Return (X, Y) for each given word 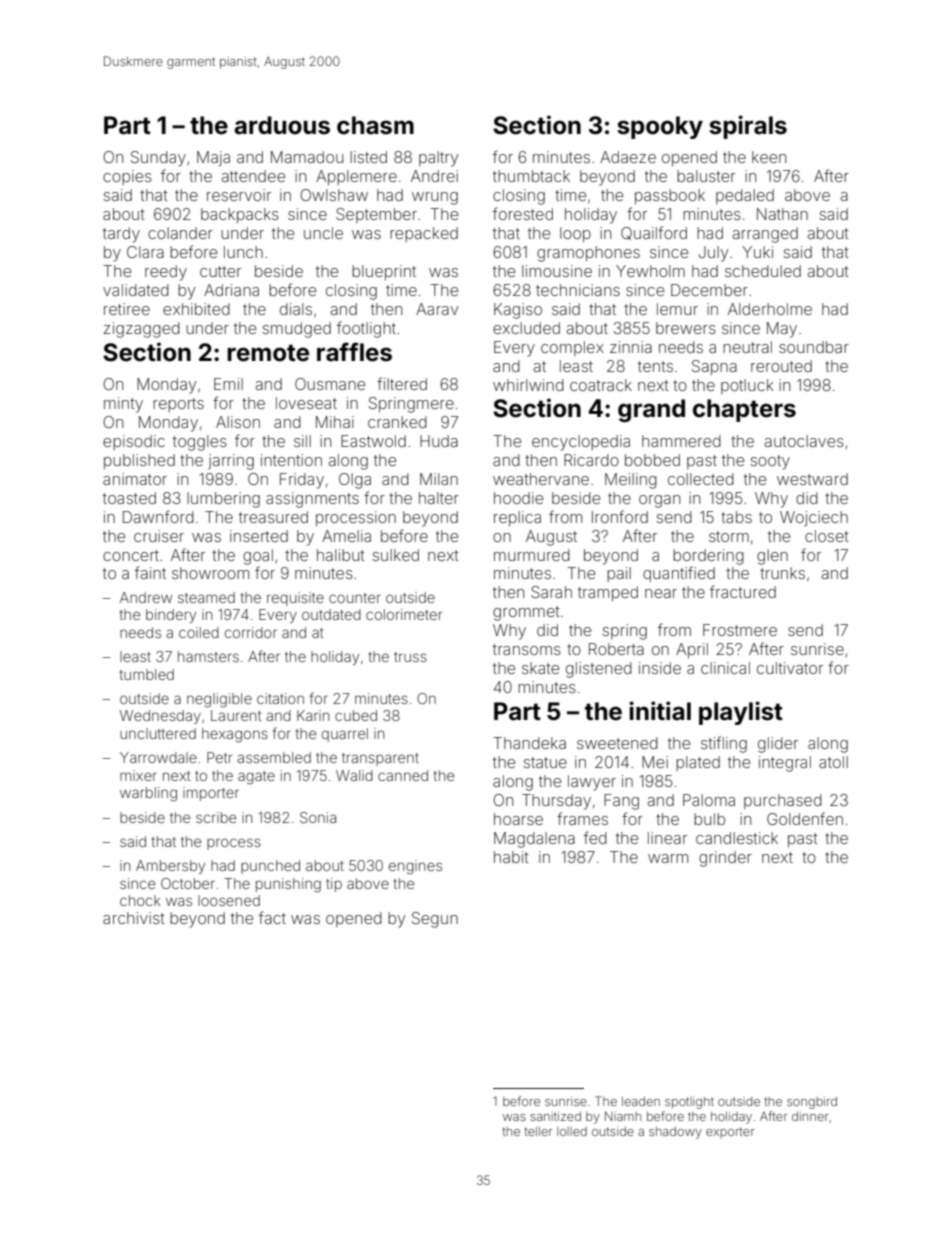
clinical (725, 668)
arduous (282, 125)
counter (355, 598)
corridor (251, 632)
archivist (134, 918)
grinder (725, 859)
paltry (438, 159)
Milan (439, 479)
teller (538, 1131)
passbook (670, 196)
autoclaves (804, 441)
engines (415, 867)
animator (135, 479)
